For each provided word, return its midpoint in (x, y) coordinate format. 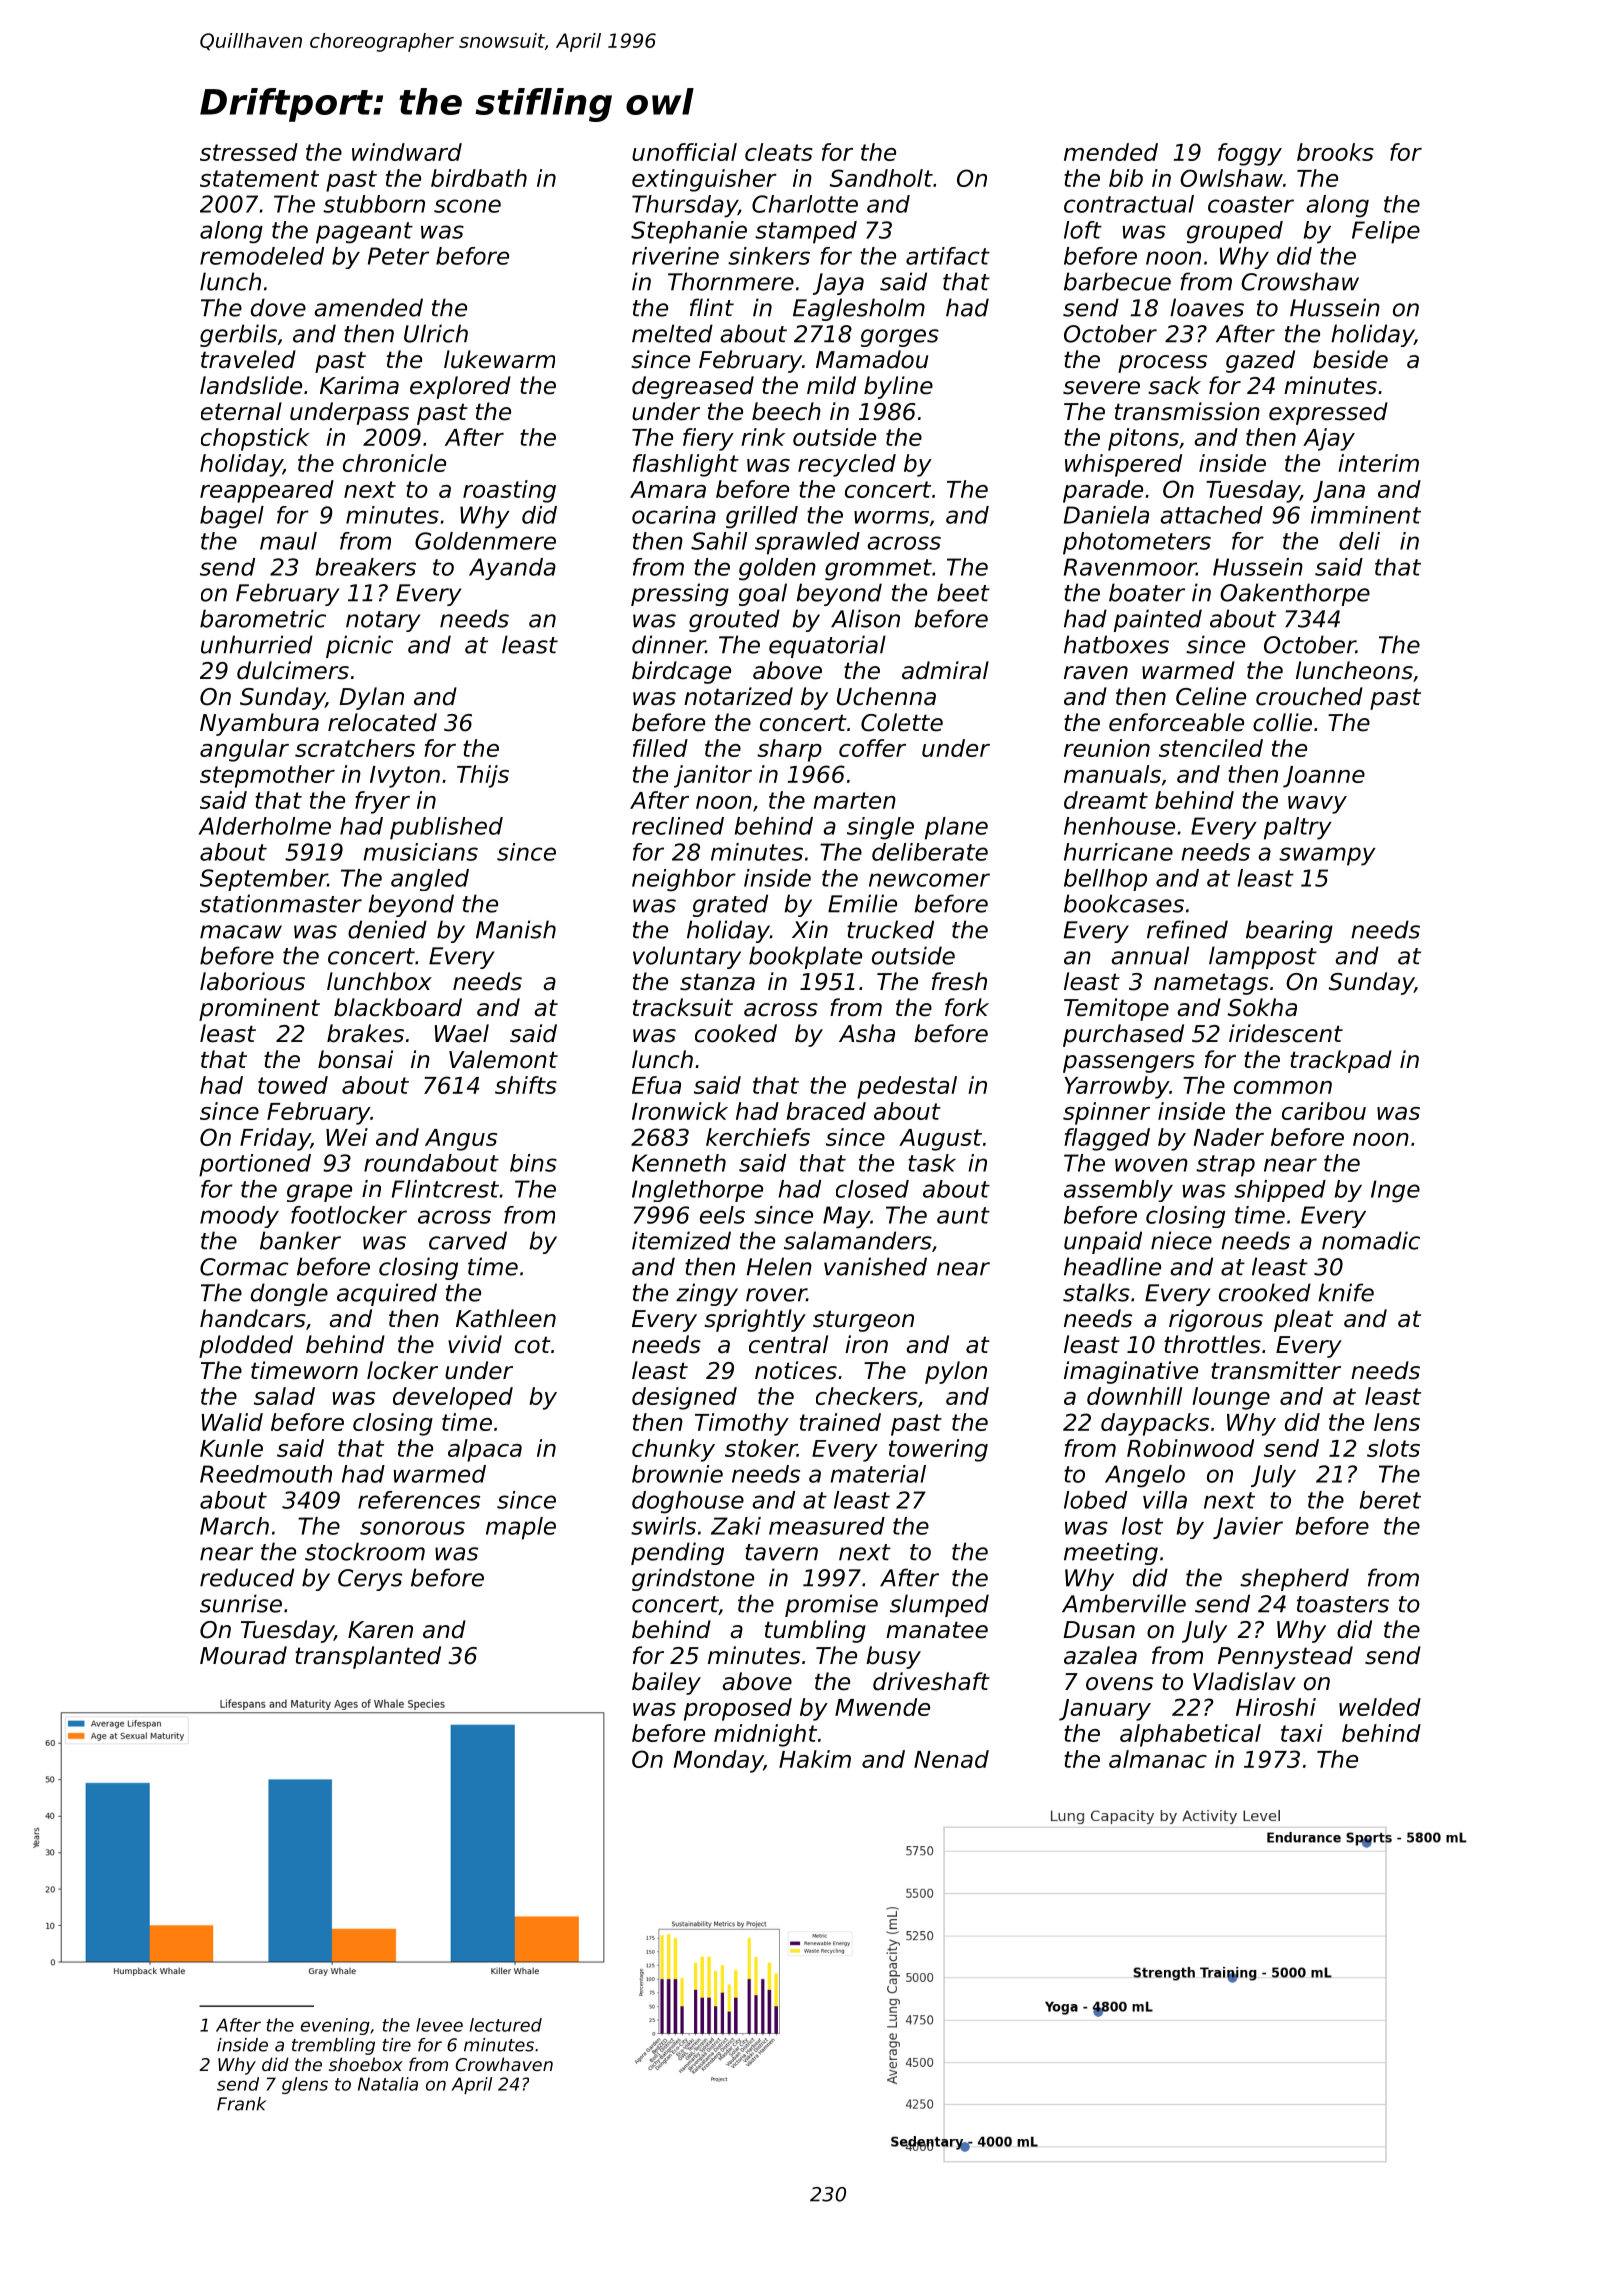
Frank (241, 2104)
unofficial (684, 152)
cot (533, 1345)
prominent (259, 1009)
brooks (1335, 152)
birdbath (479, 178)
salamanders (858, 1240)
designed (684, 1398)
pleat (1303, 1320)
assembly (1118, 1191)
